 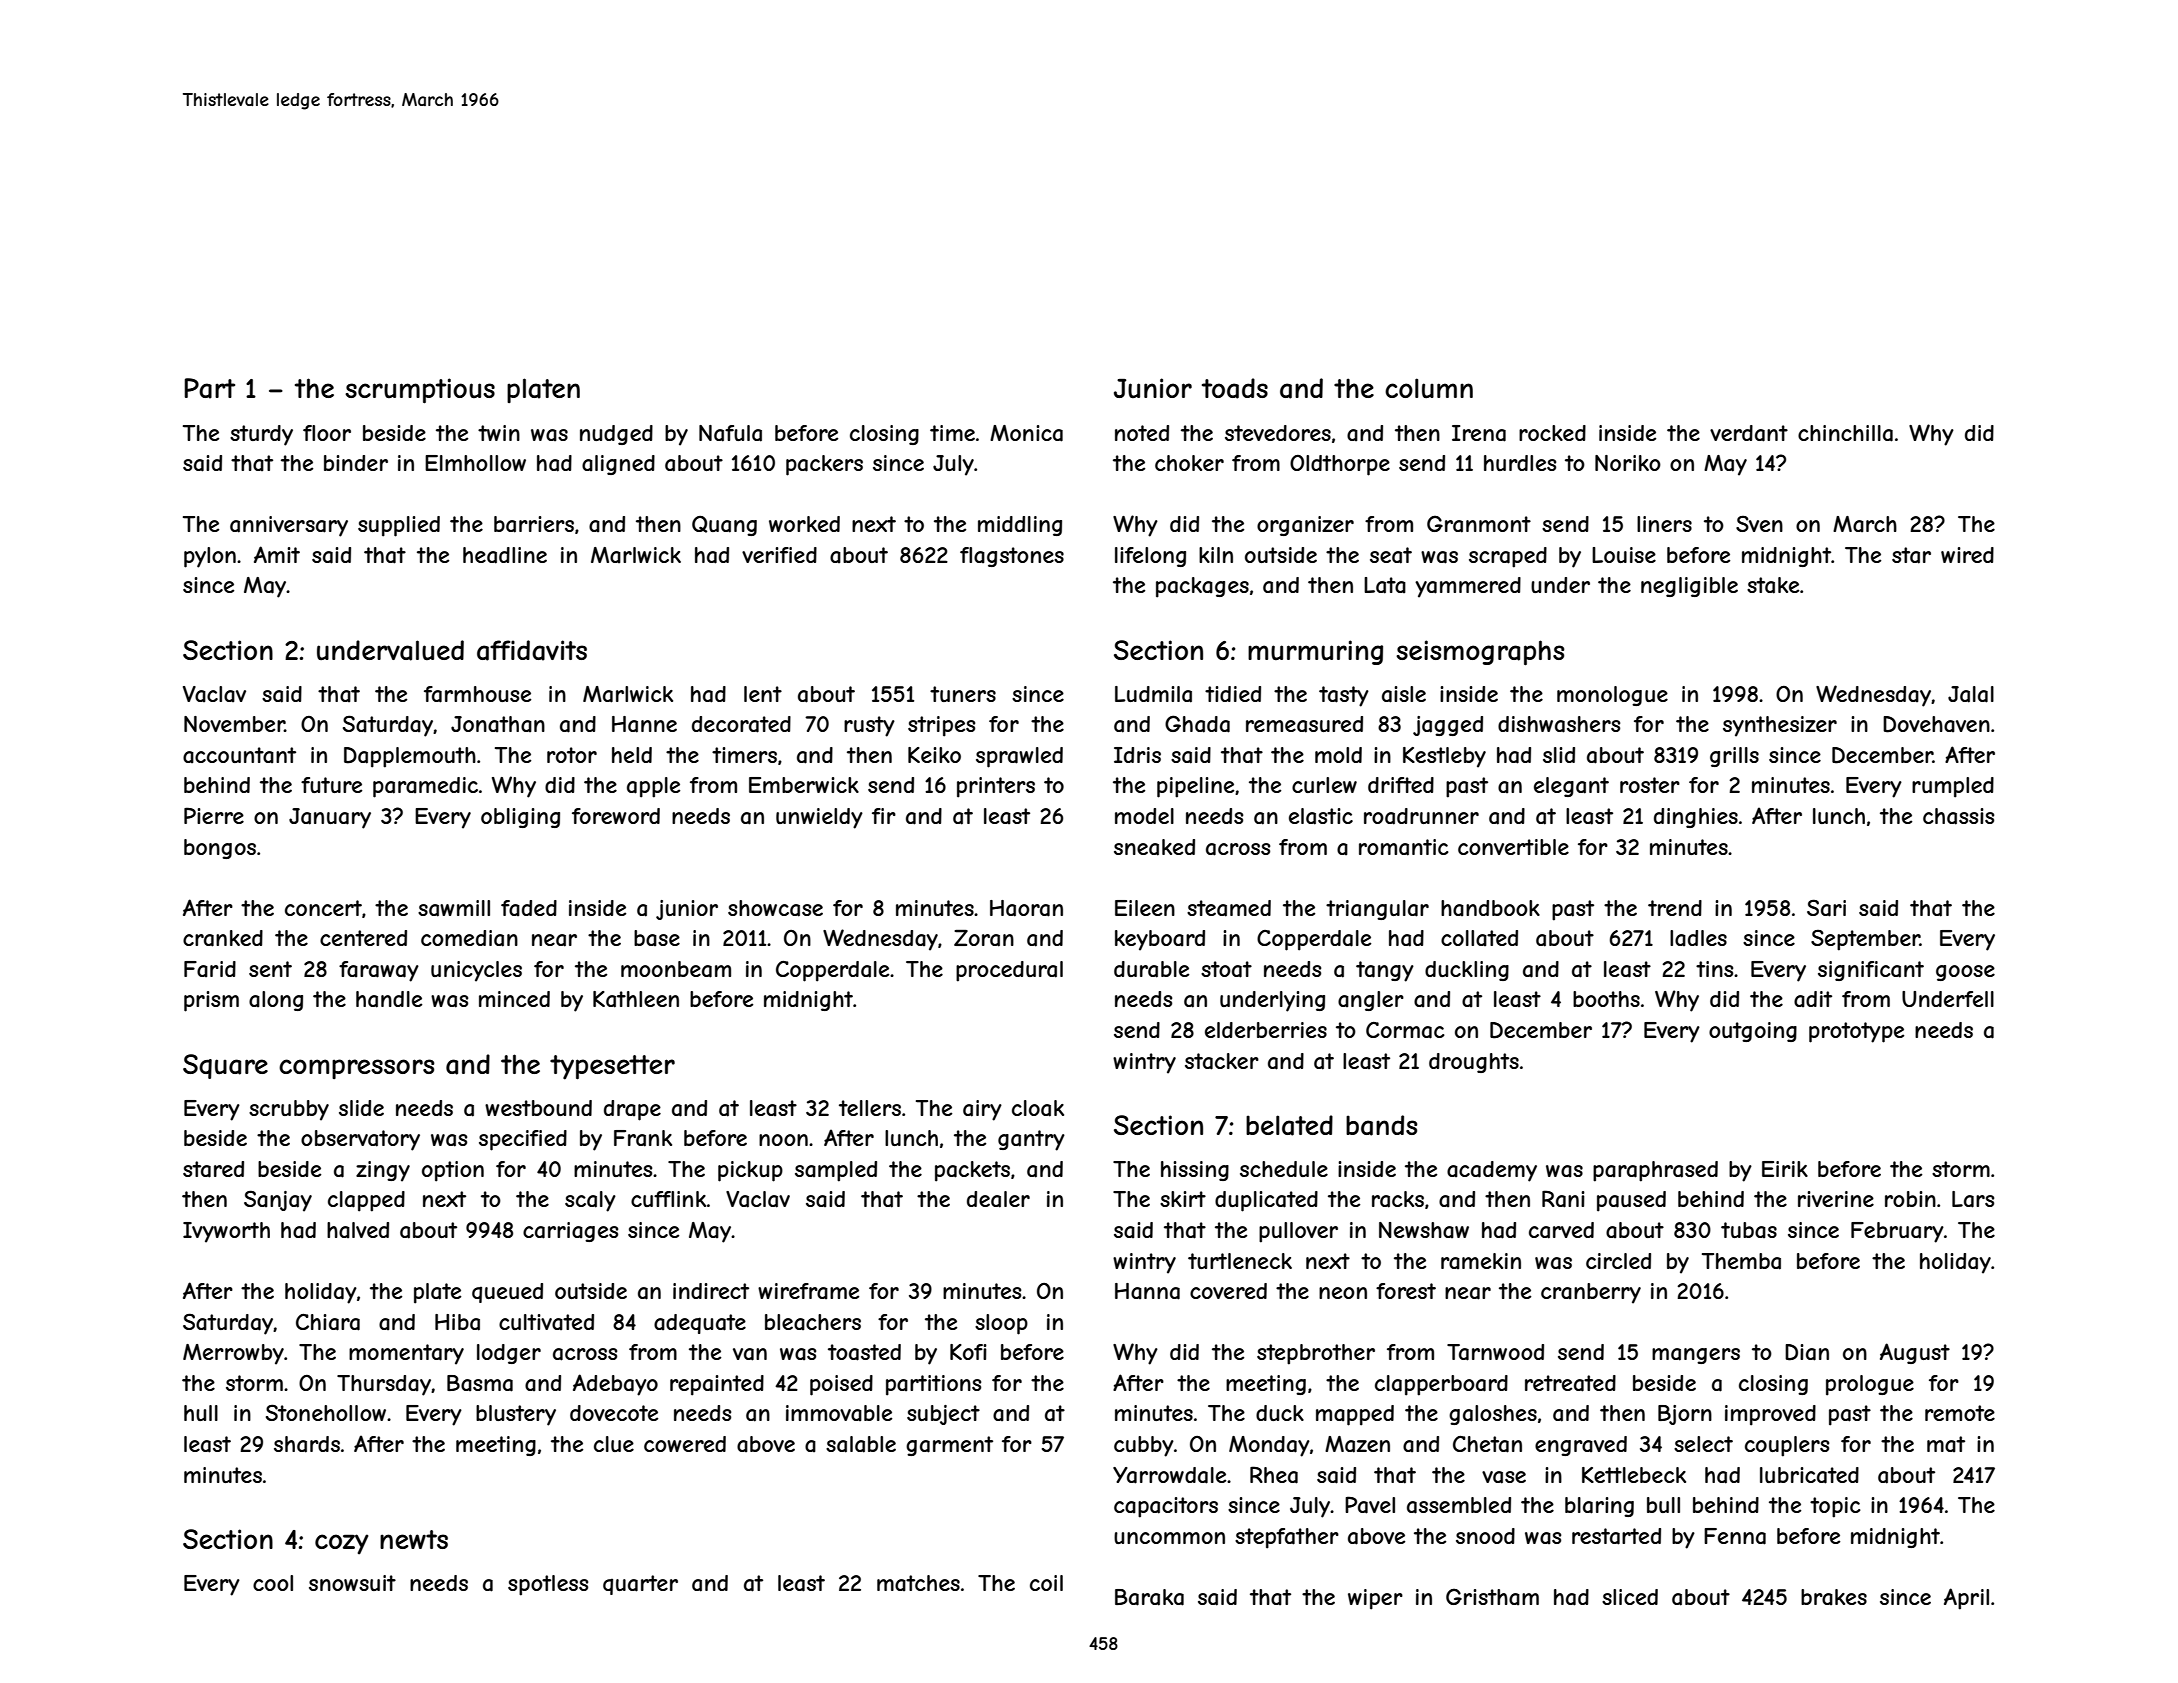 What do you see at coordinates (1612, 696) in the image?
I see `monologue` at bounding box center [1612, 696].
